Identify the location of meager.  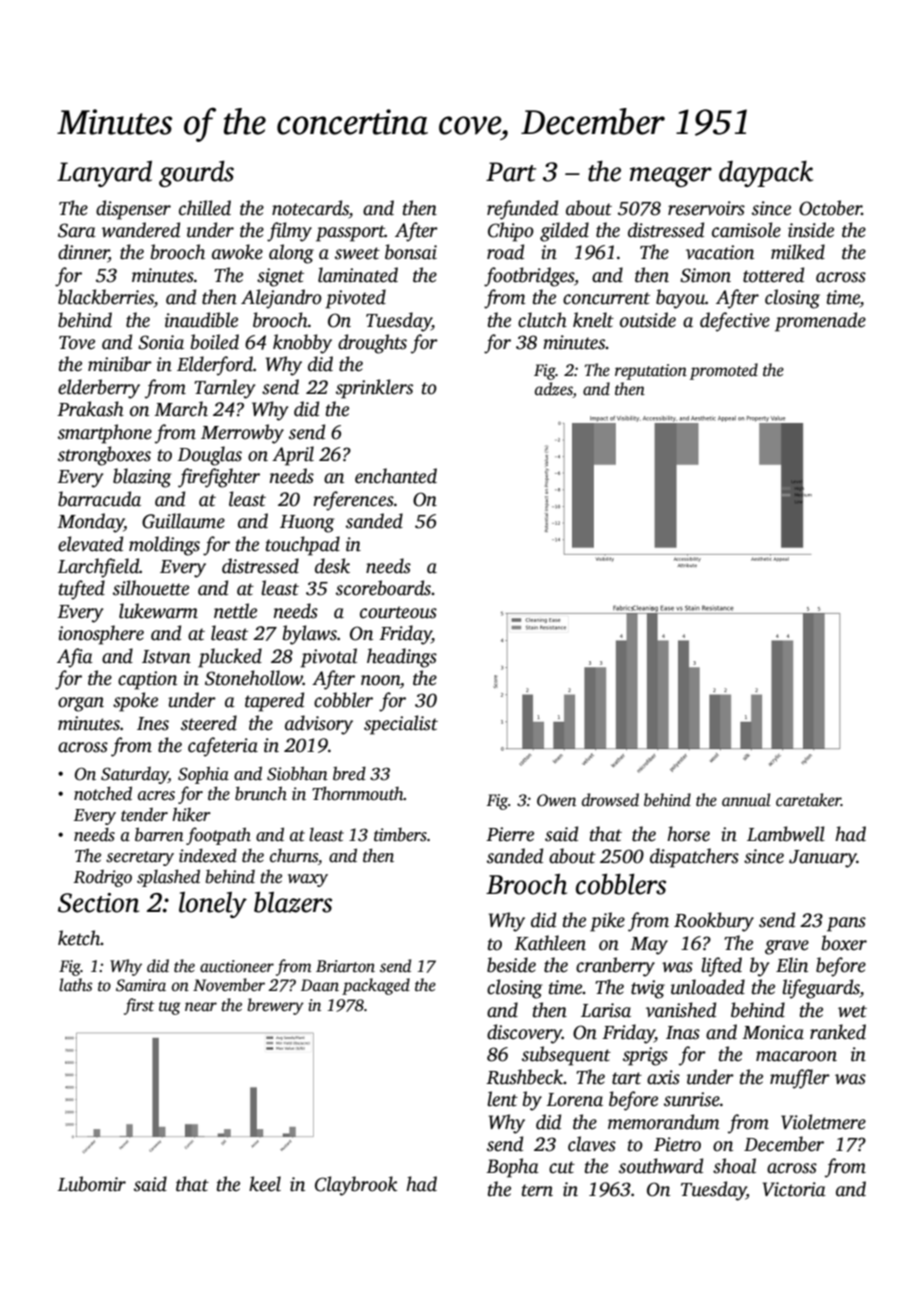
(671, 177).
